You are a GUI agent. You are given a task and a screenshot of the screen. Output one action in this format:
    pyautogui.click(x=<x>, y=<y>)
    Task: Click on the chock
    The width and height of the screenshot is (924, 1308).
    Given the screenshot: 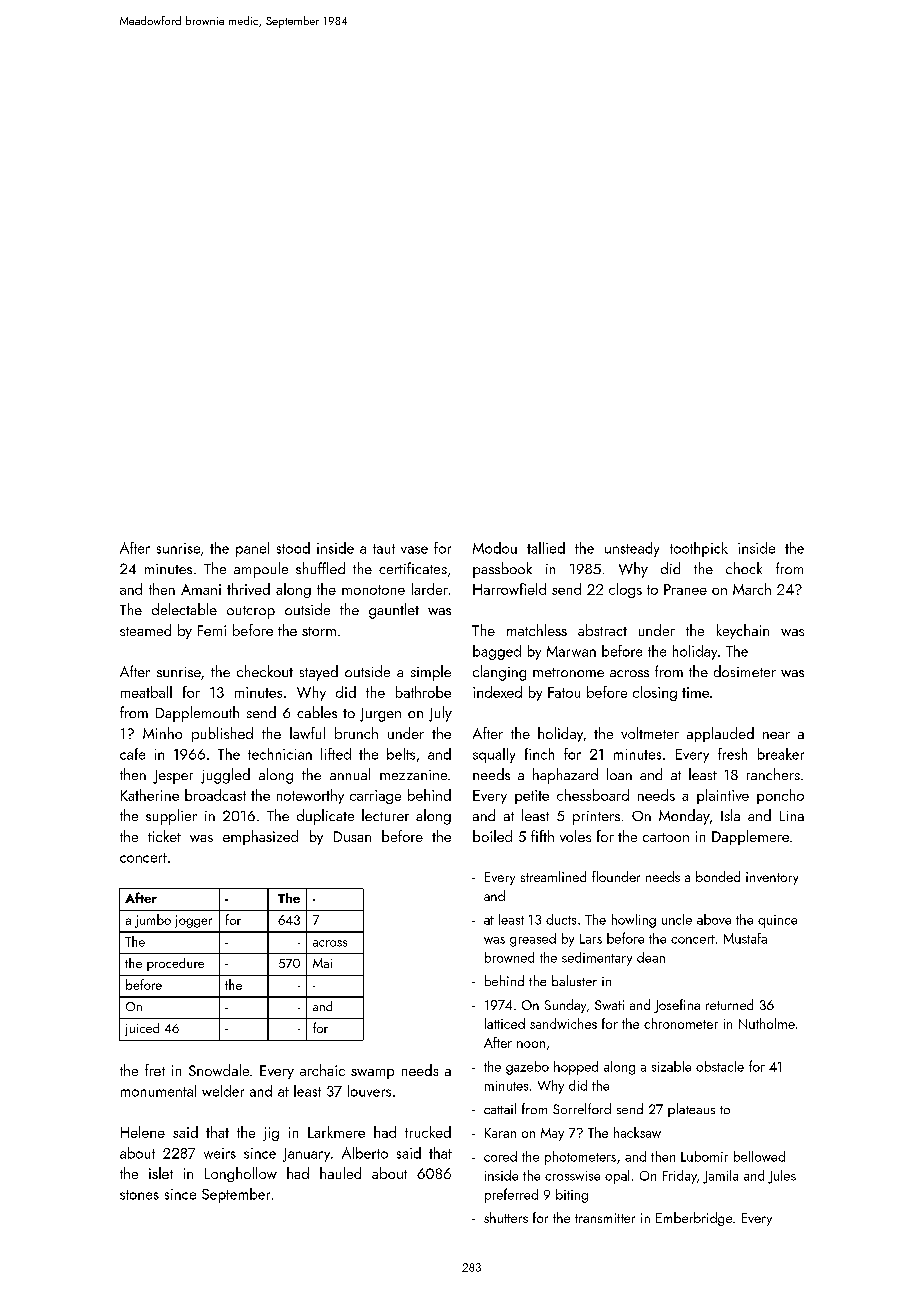 What is the action you would take?
    pyautogui.click(x=744, y=568)
